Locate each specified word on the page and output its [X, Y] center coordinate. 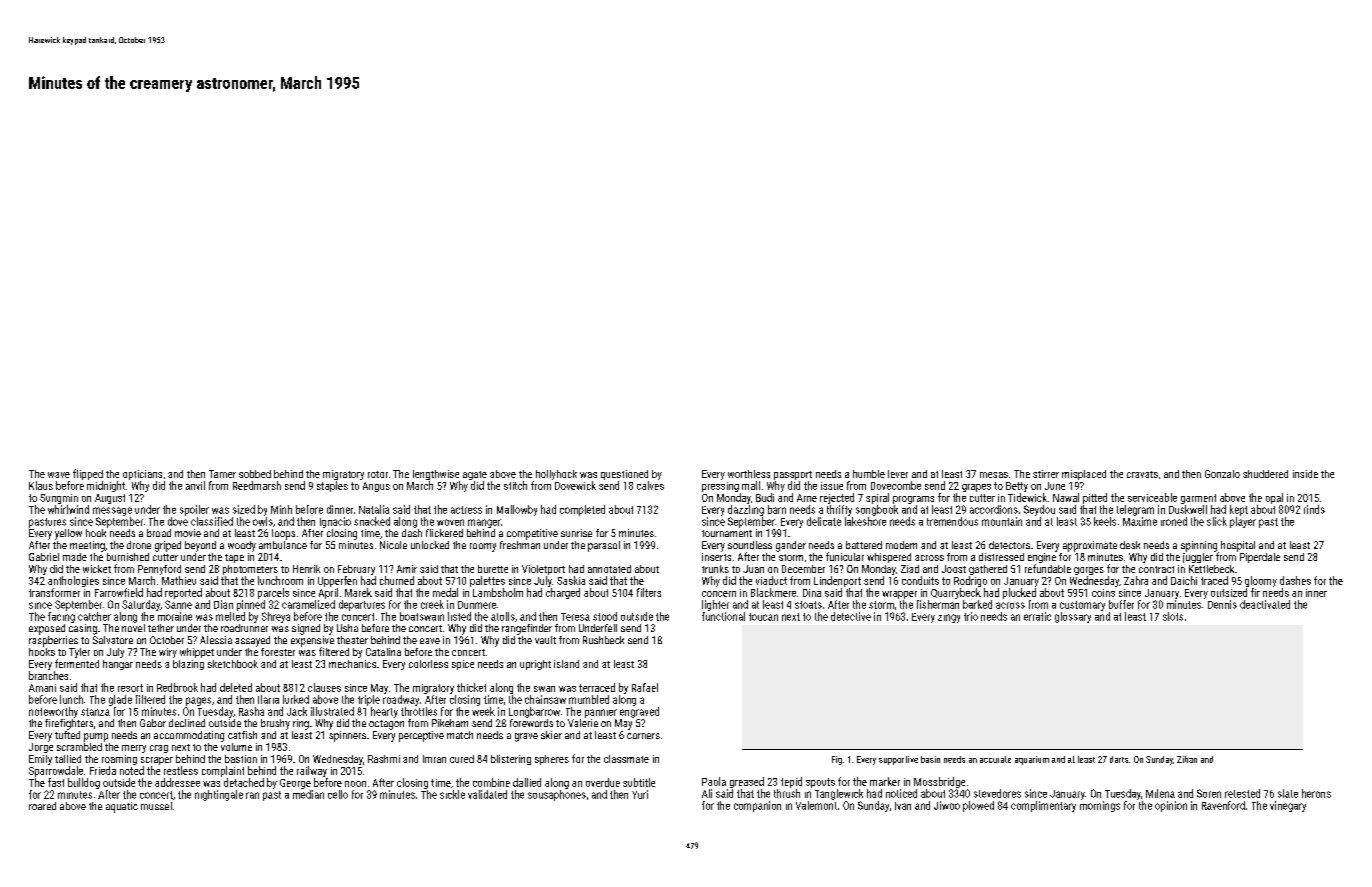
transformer [54, 592]
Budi [765, 497]
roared [42, 806]
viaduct [771, 580]
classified [212, 521]
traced [1214, 580]
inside [1305, 474]
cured [462, 759]
